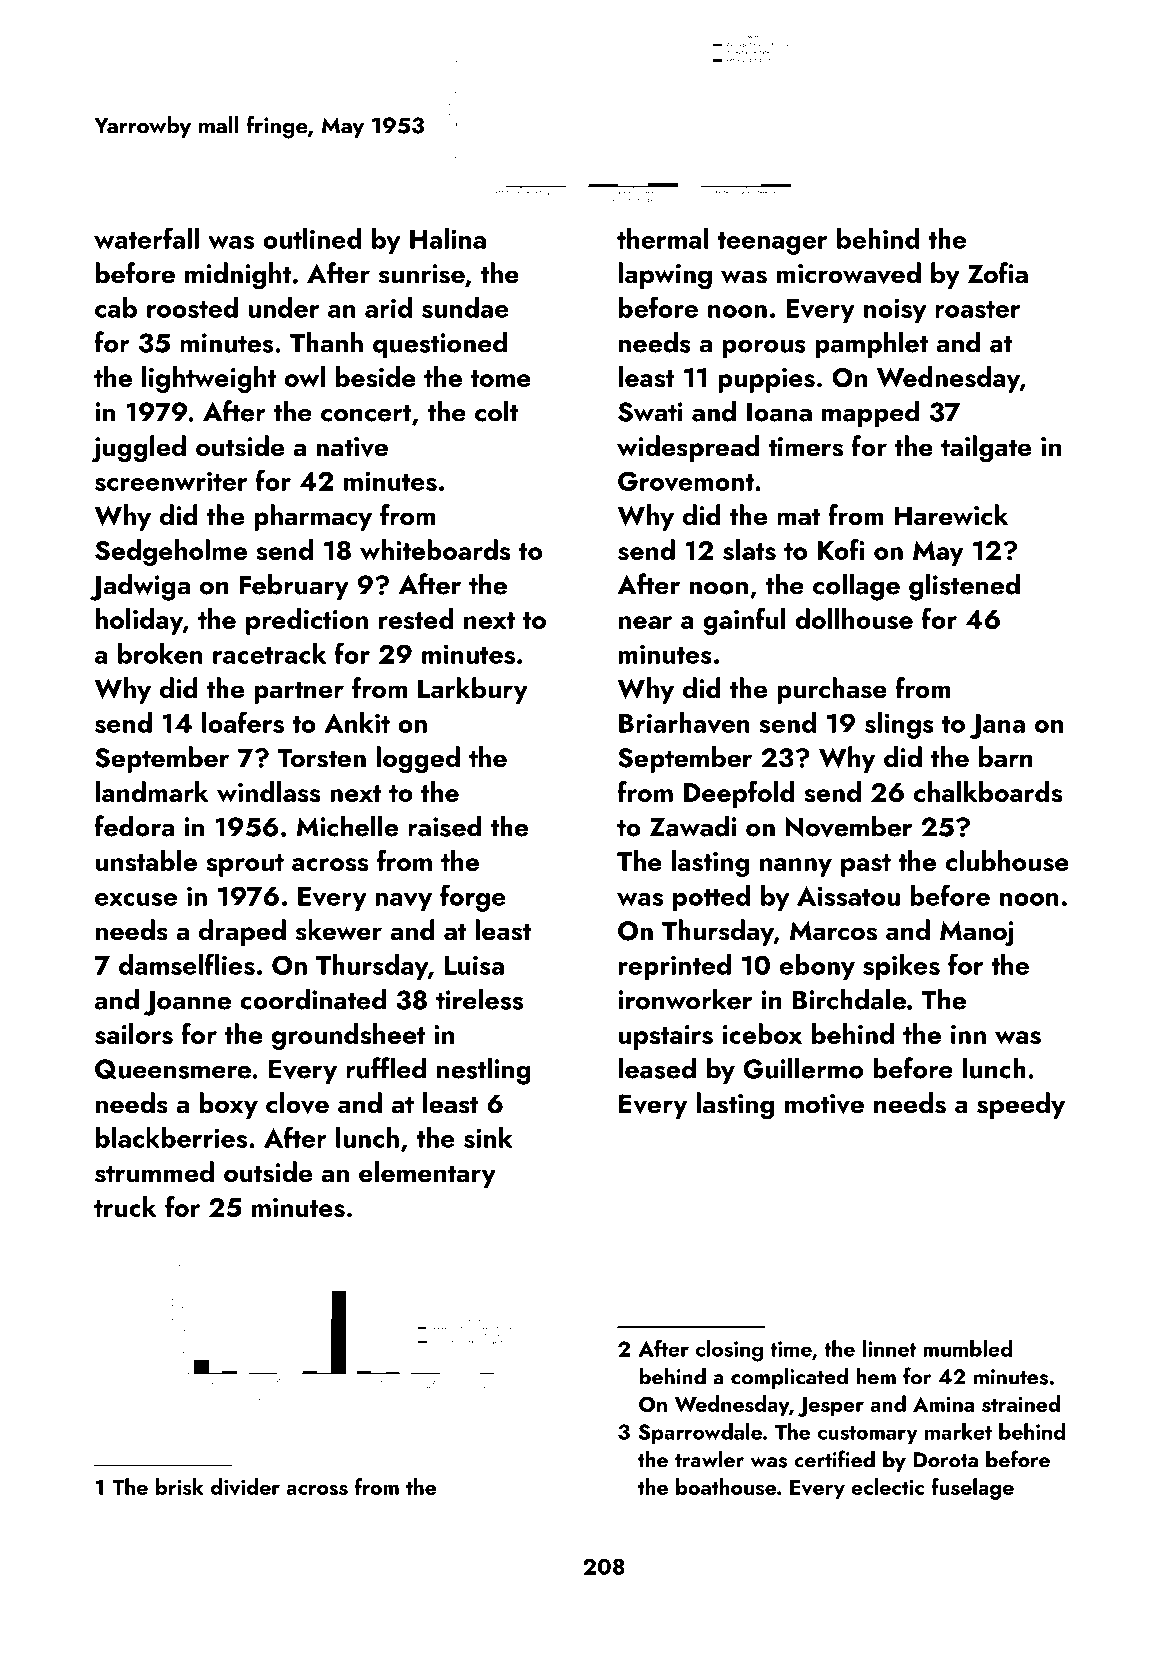 The image size is (1165, 1654). What do you see at coordinates (245, 1487) in the image?
I see `divider` at bounding box center [245, 1487].
